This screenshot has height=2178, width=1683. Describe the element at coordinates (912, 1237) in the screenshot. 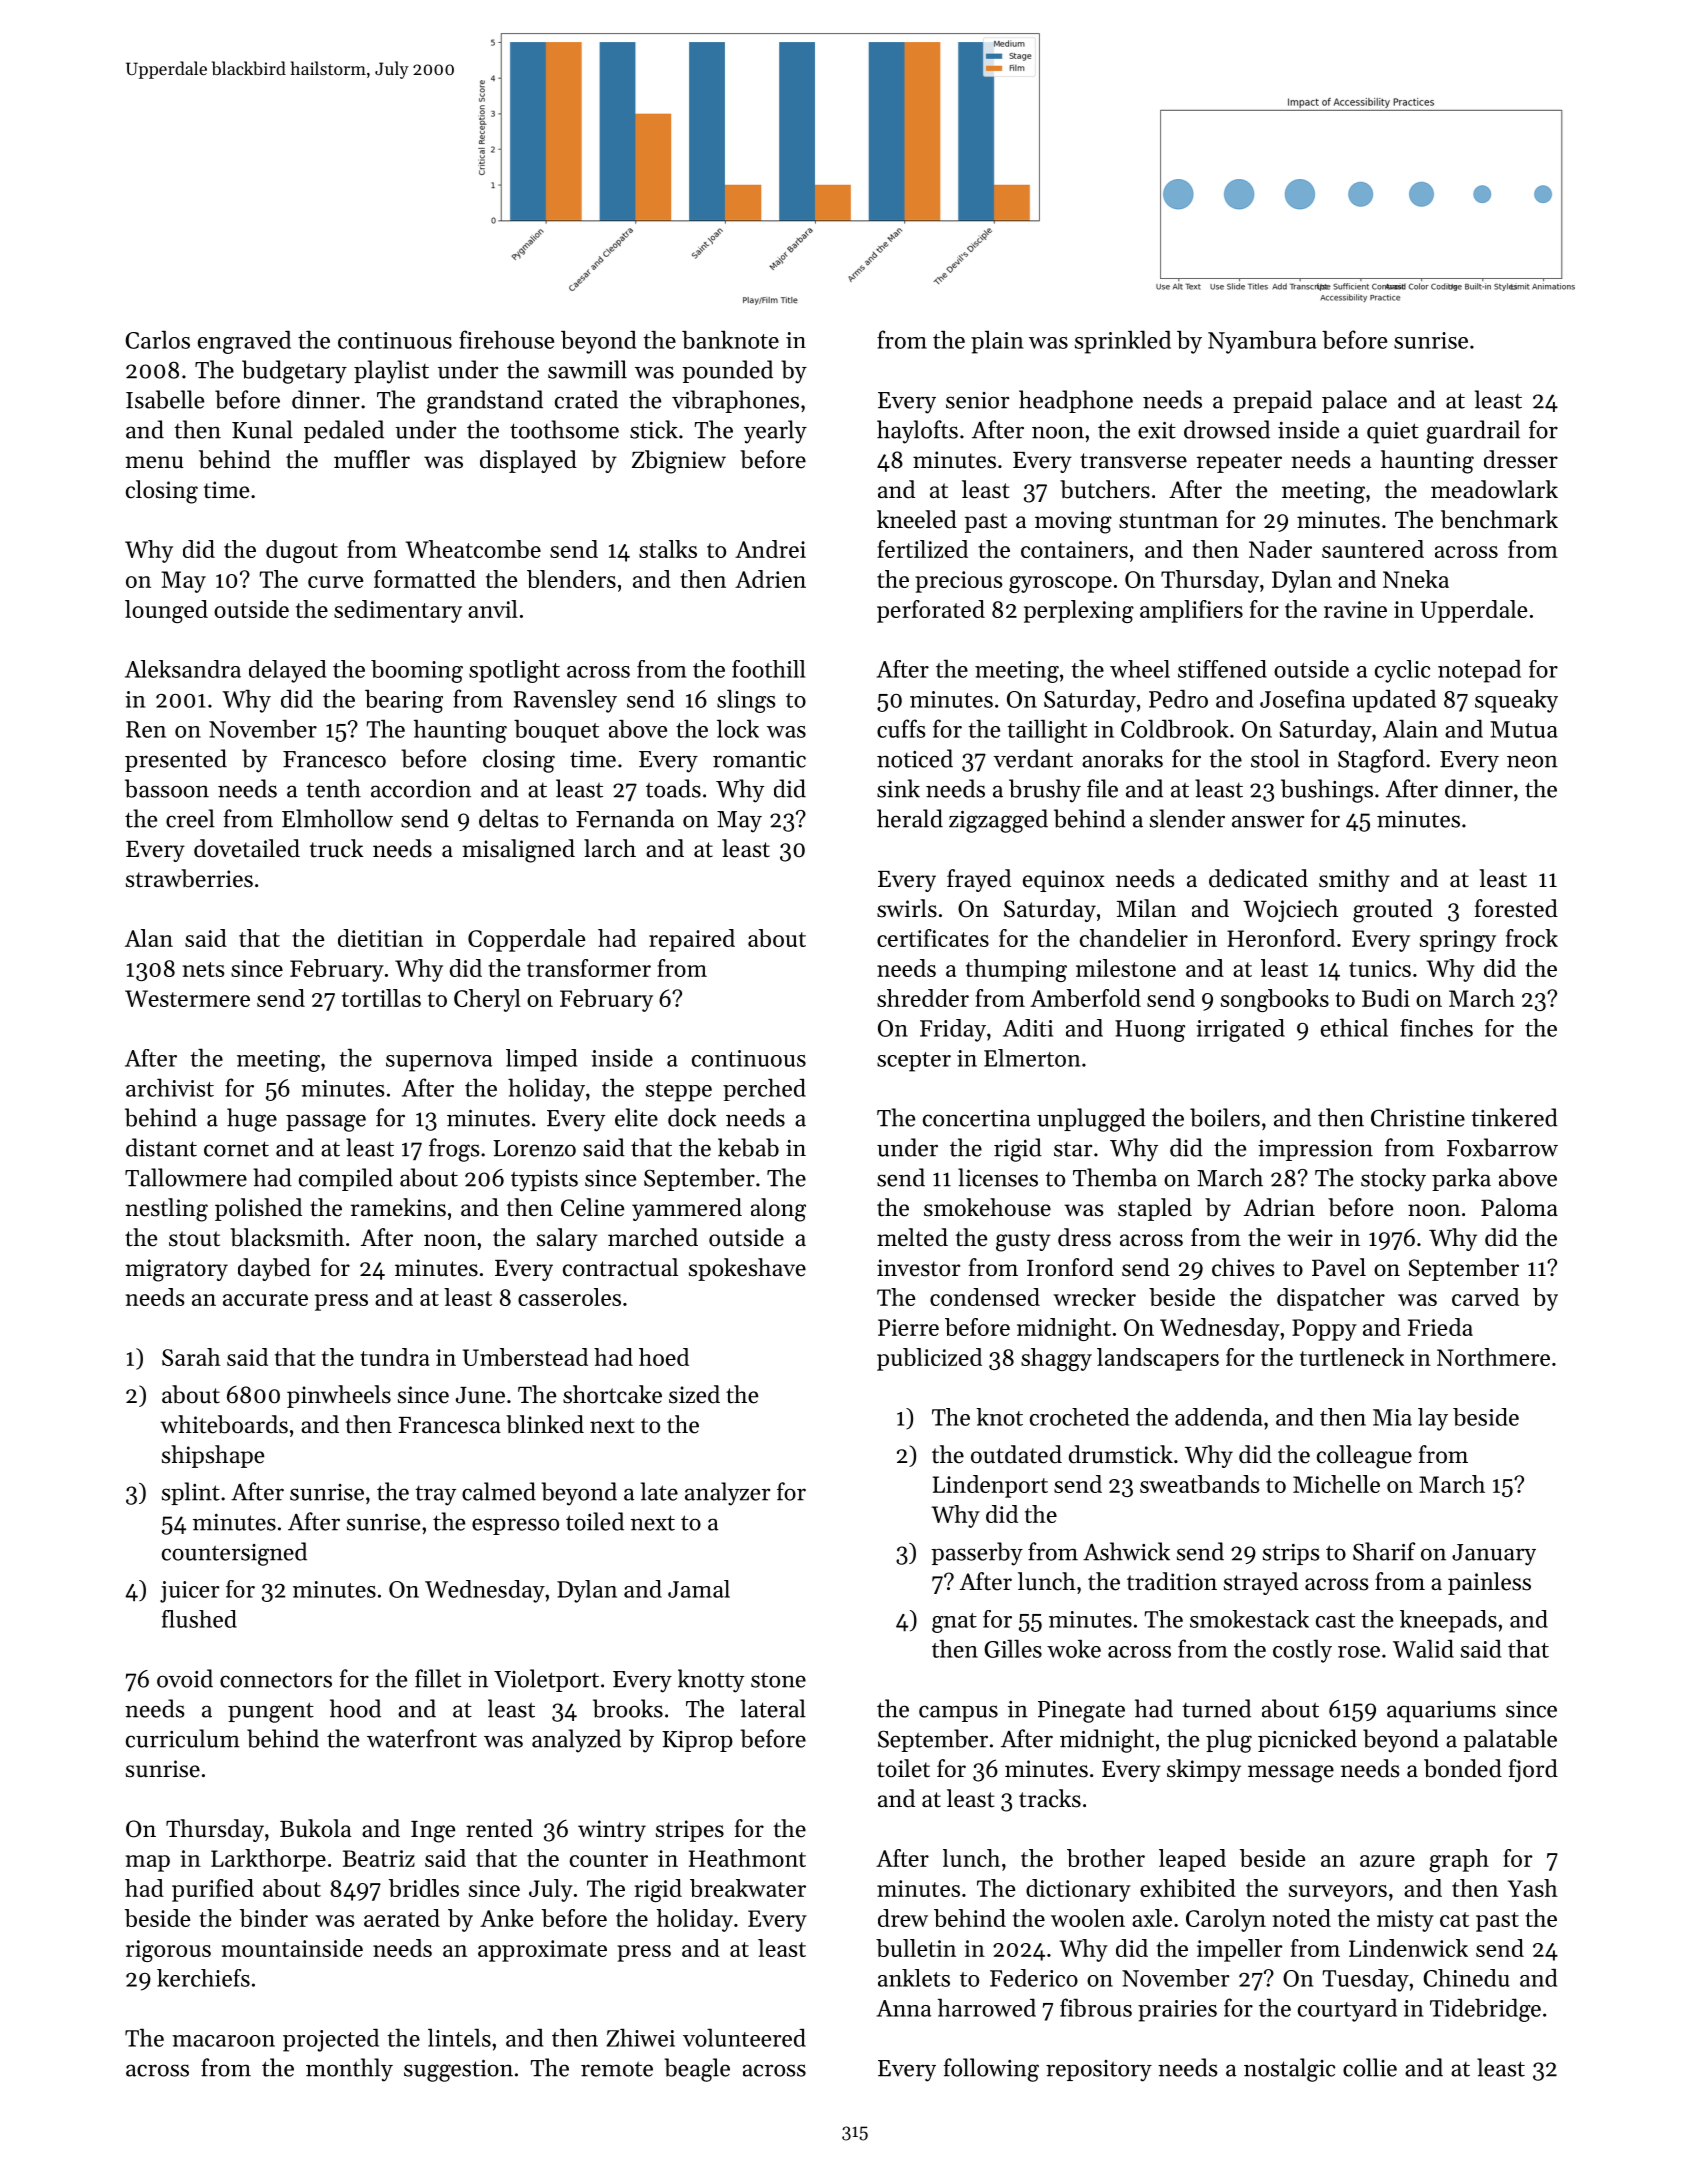

I see `melted` at that location.
